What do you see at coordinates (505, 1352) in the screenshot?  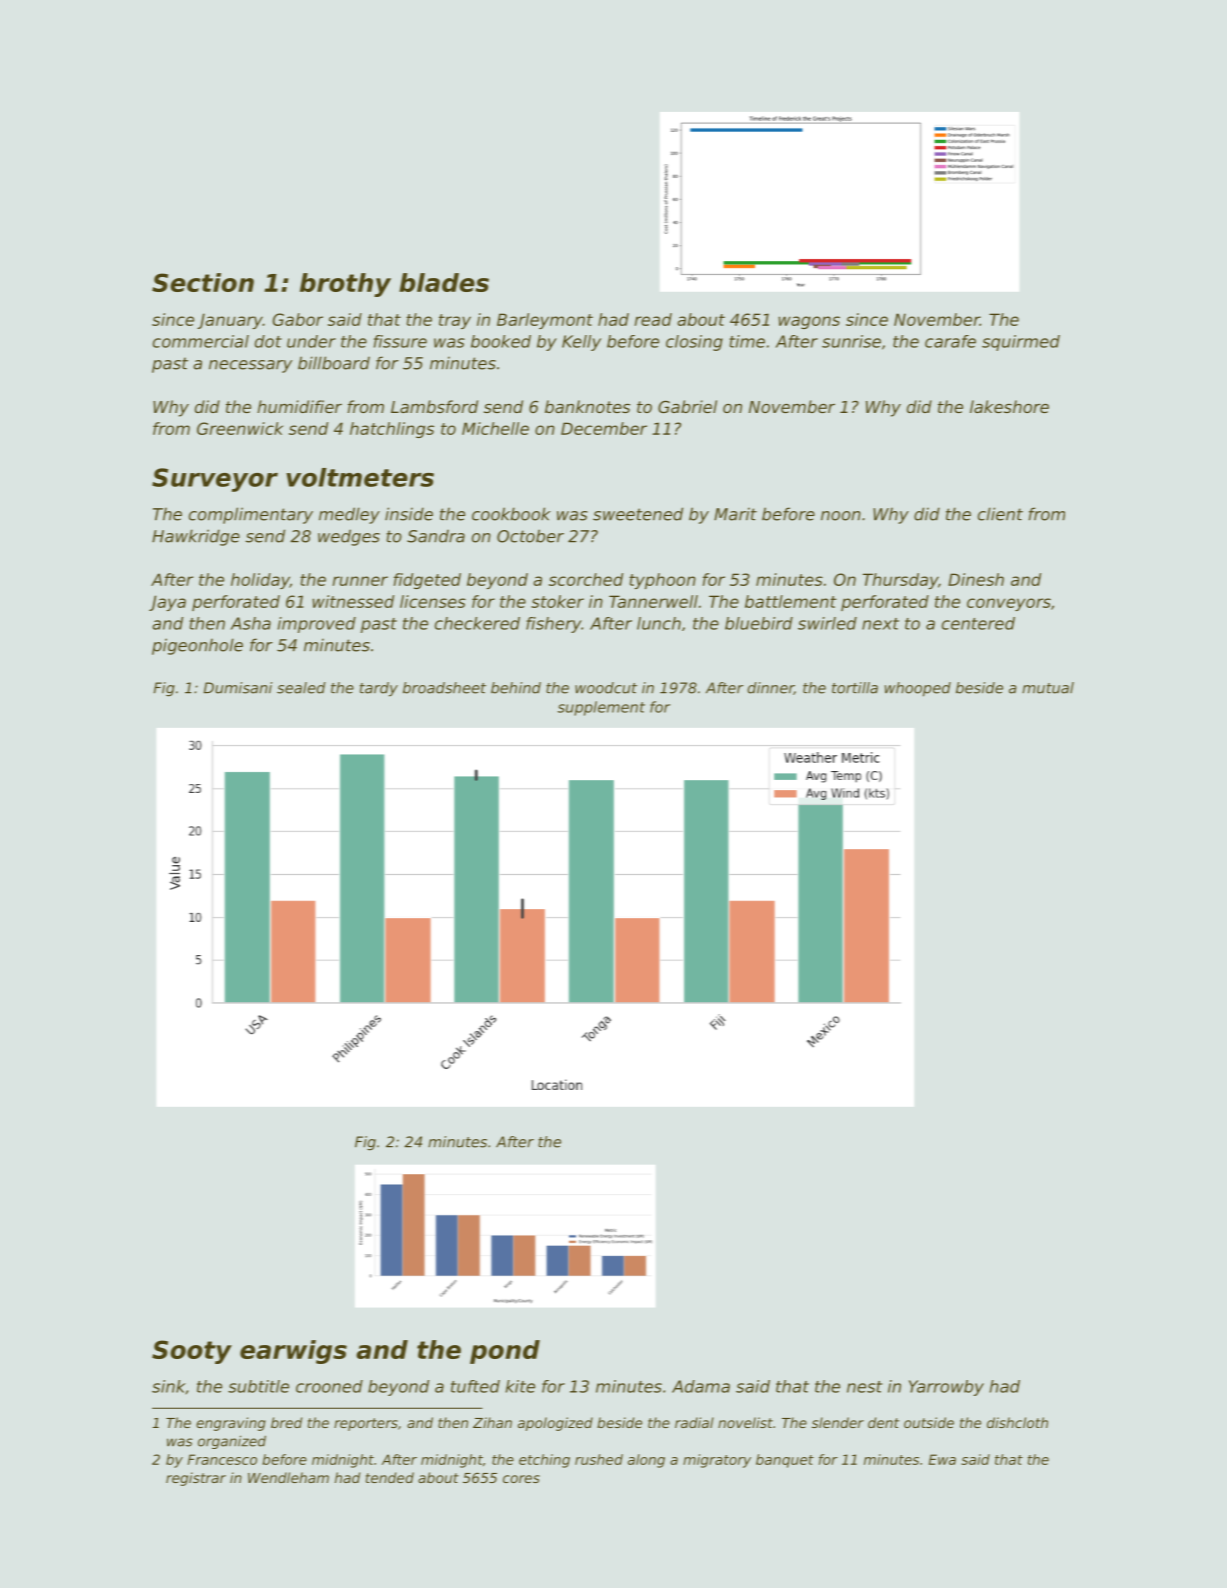 I see `pond` at bounding box center [505, 1352].
